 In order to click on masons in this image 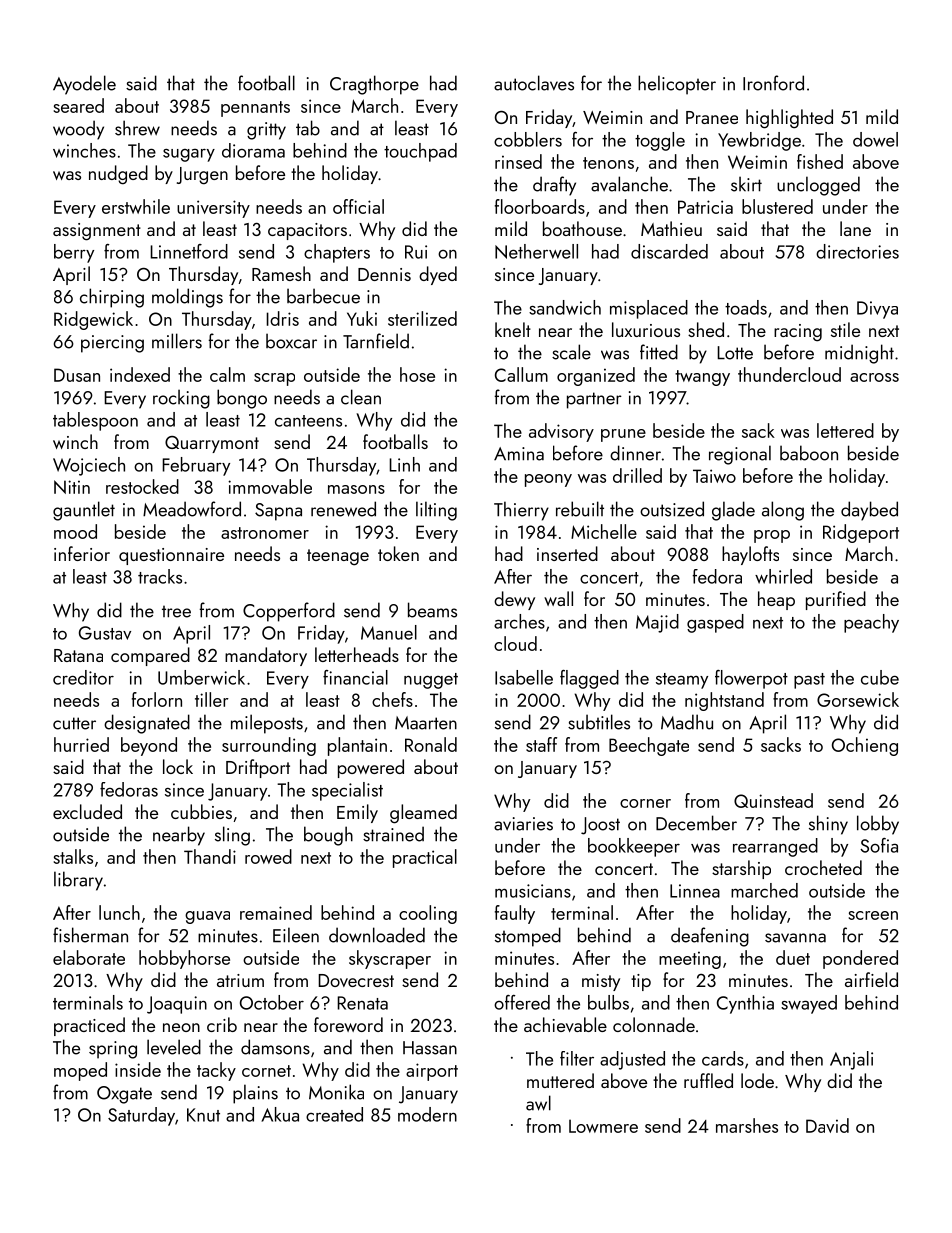, I will do `click(356, 489)`.
